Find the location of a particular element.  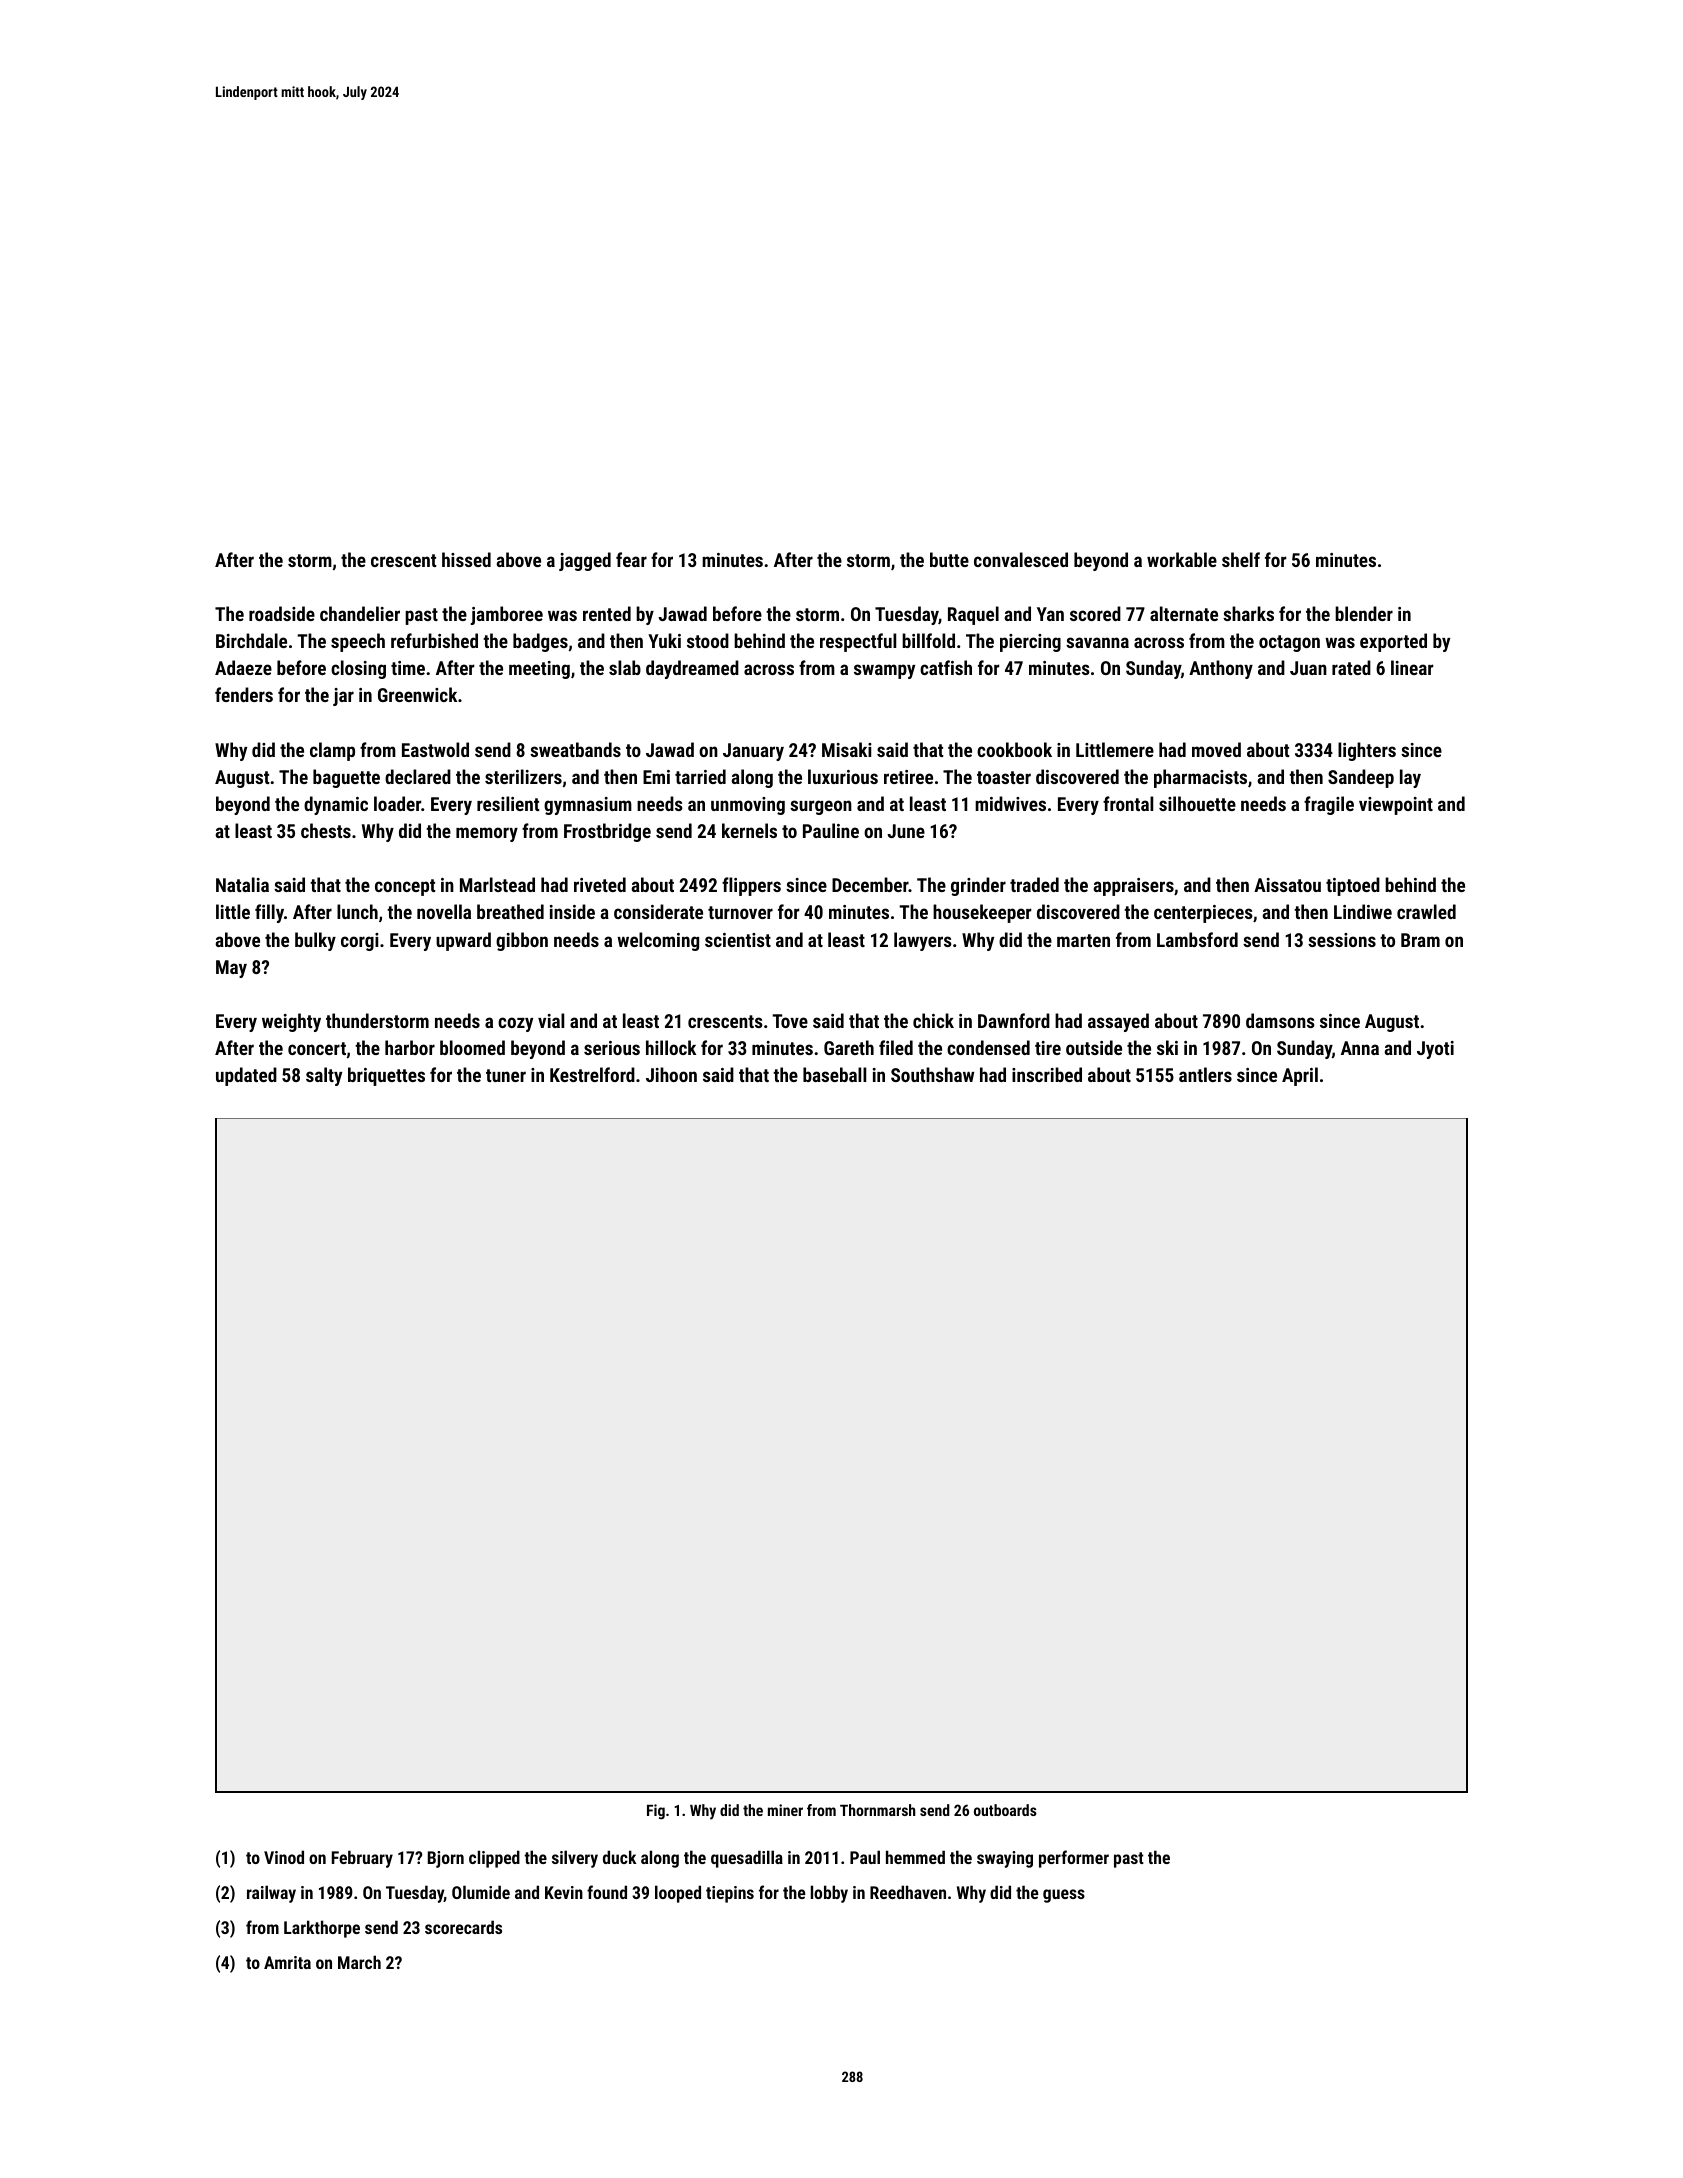

butte is located at coordinates (949, 559).
